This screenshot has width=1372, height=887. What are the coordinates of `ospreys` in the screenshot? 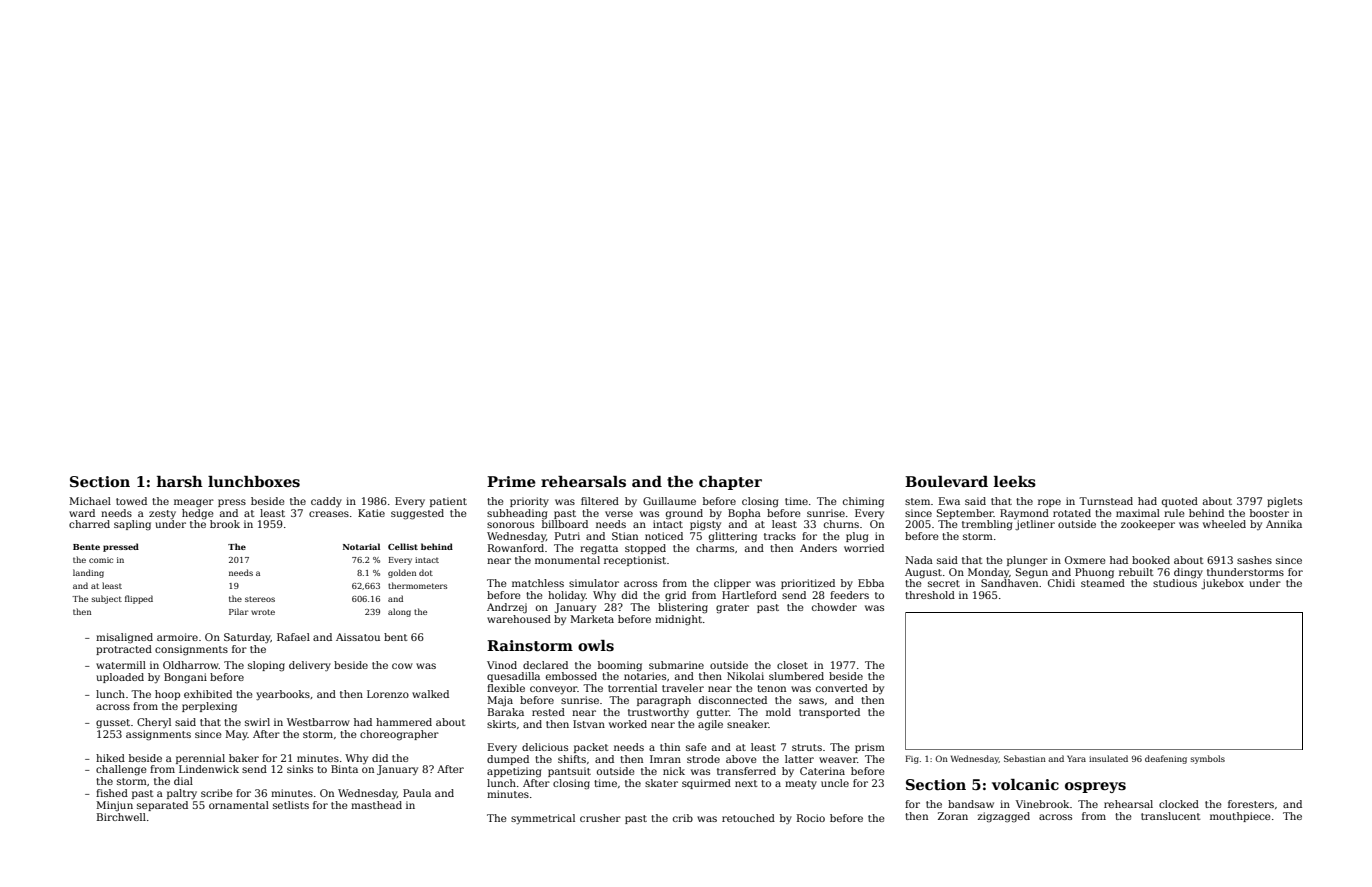 It's located at (1095, 787).
